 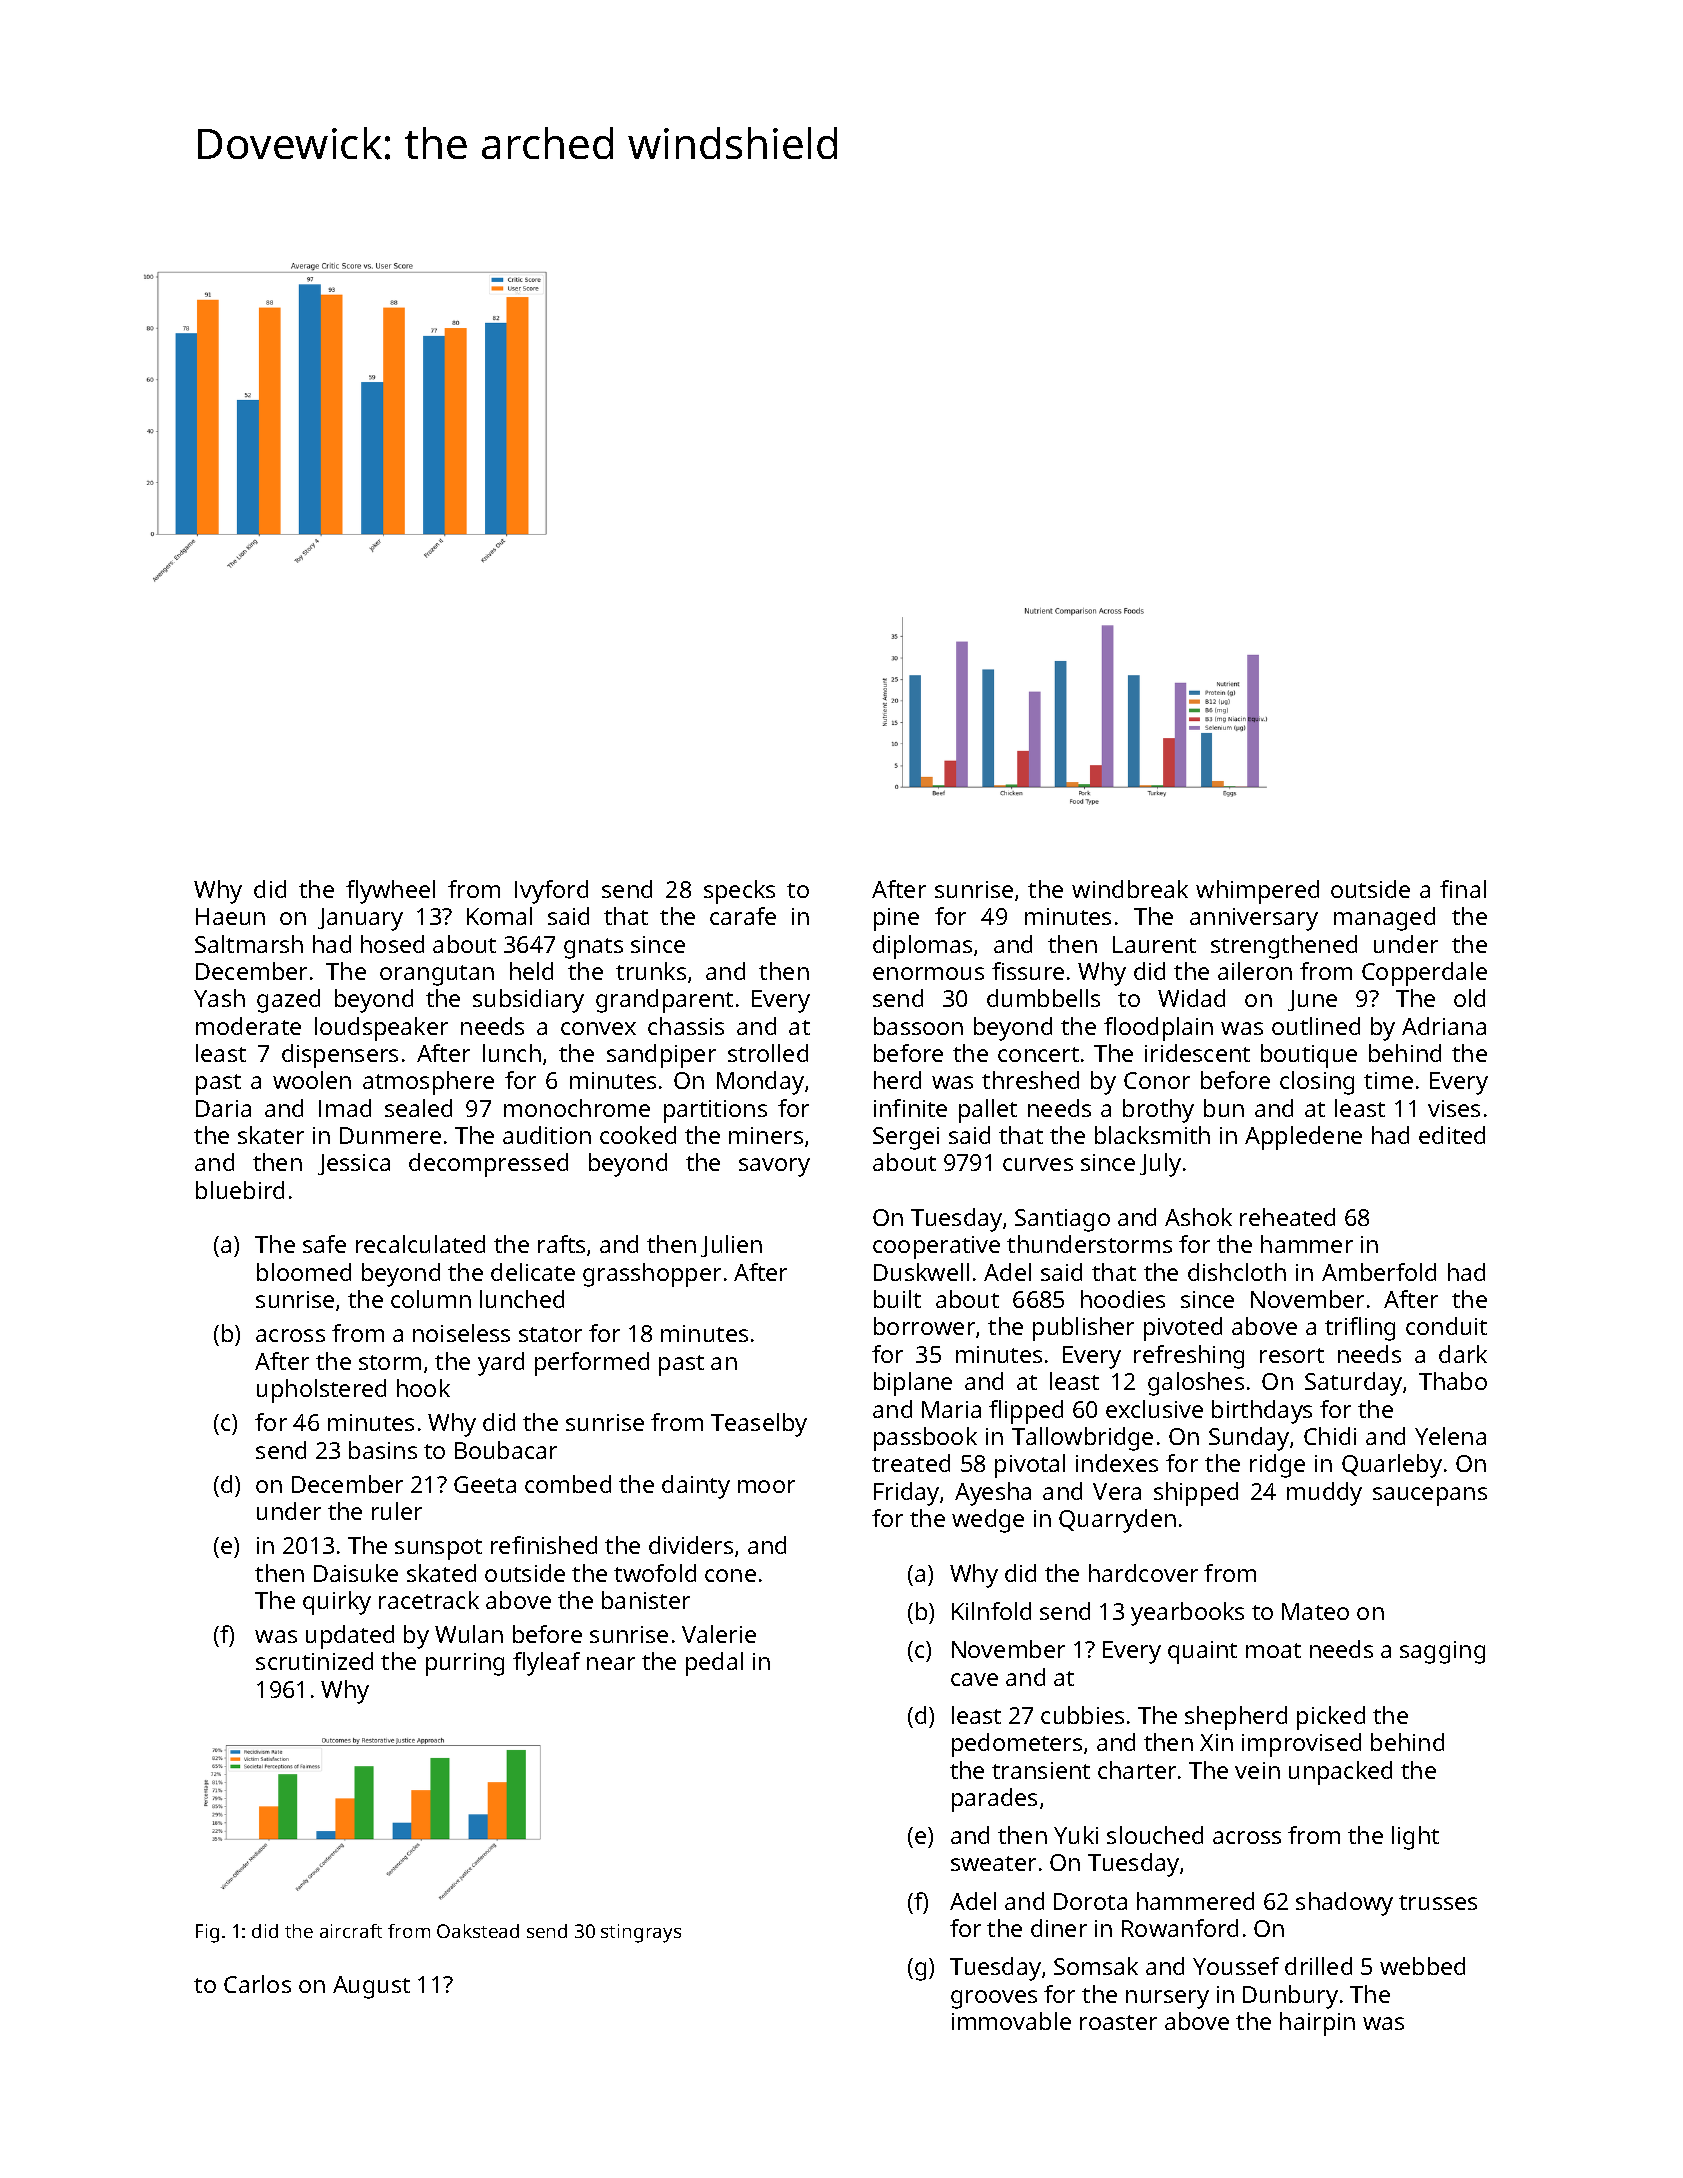 What do you see at coordinates (994, 1999) in the document?
I see `grooves` at bounding box center [994, 1999].
